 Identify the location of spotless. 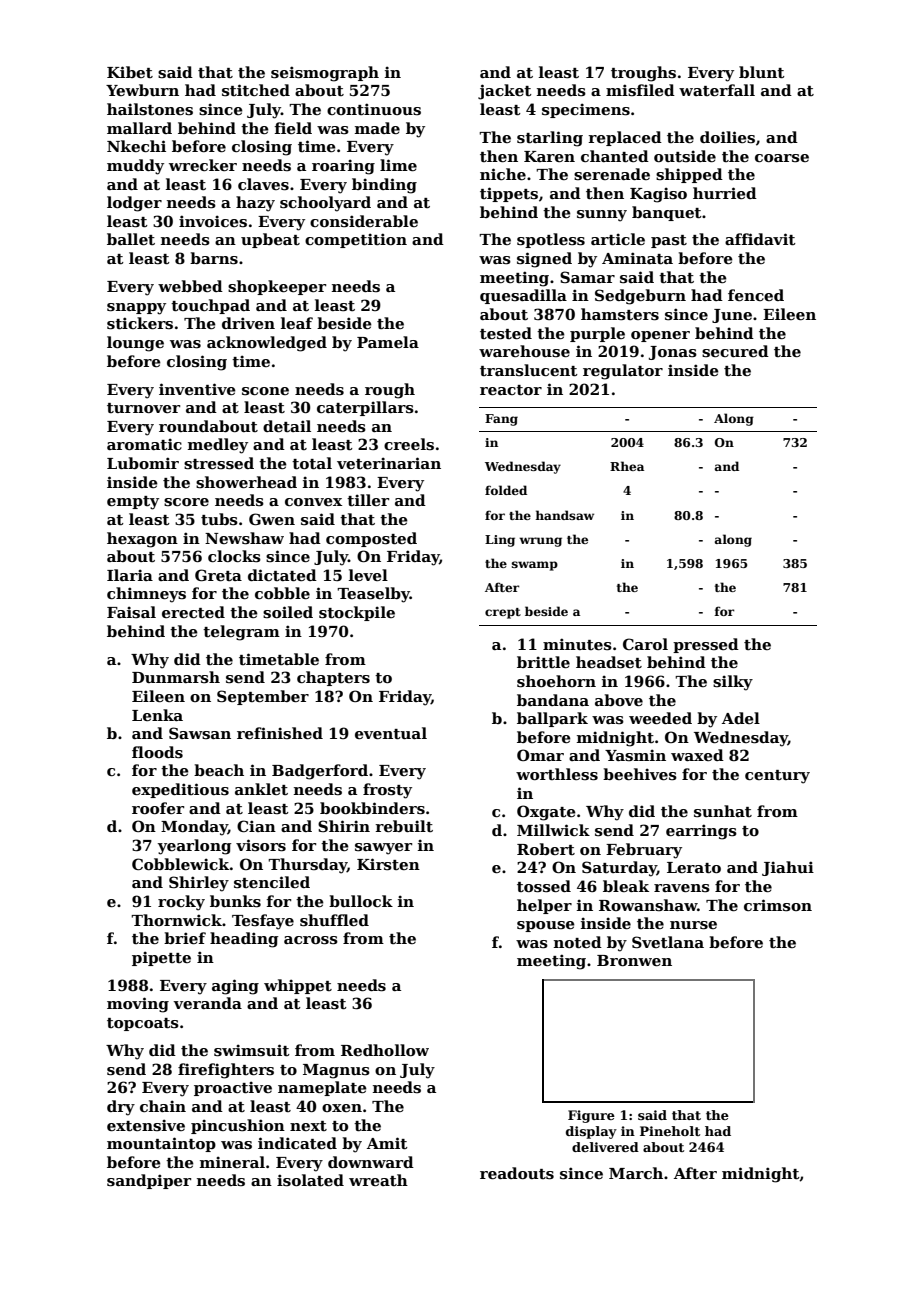
(551, 240).
